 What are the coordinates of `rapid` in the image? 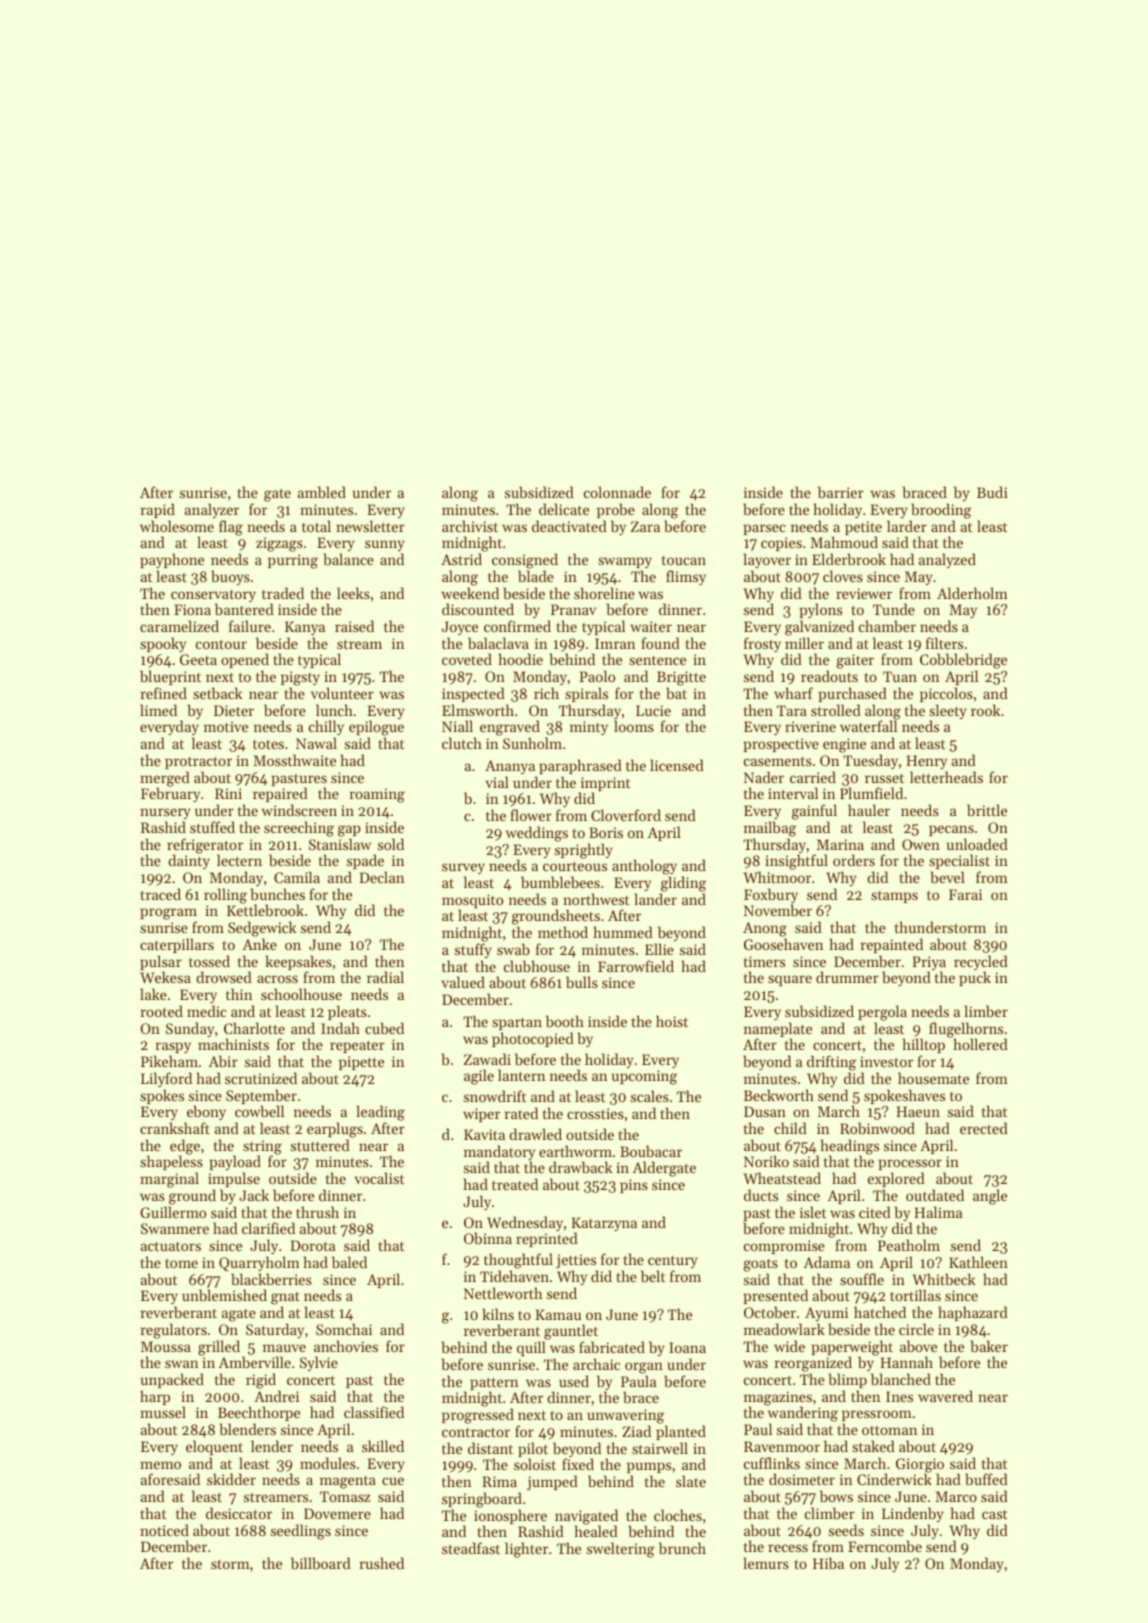 It's located at (158, 510).
